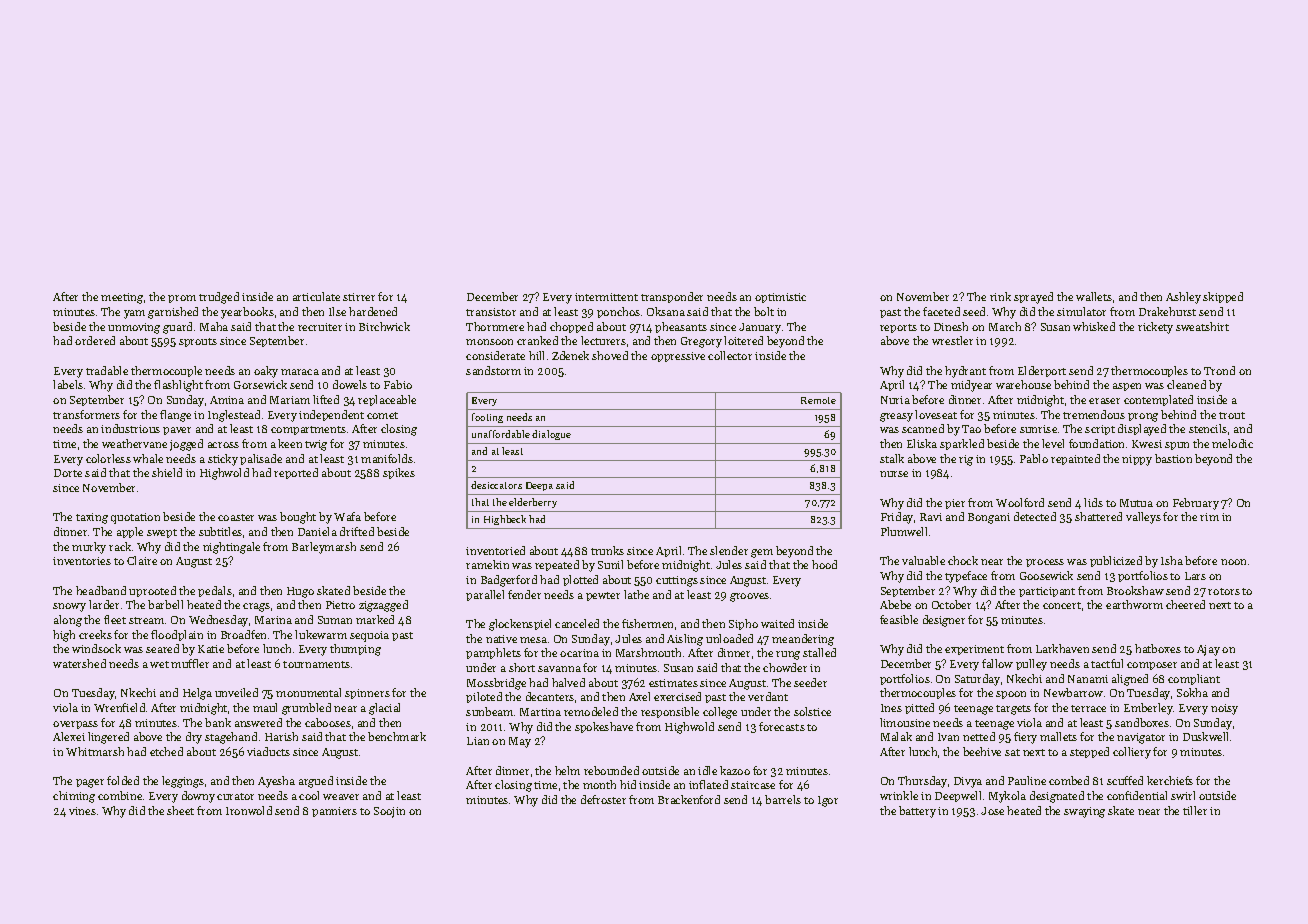  I want to click on barrels, so click(783, 799).
